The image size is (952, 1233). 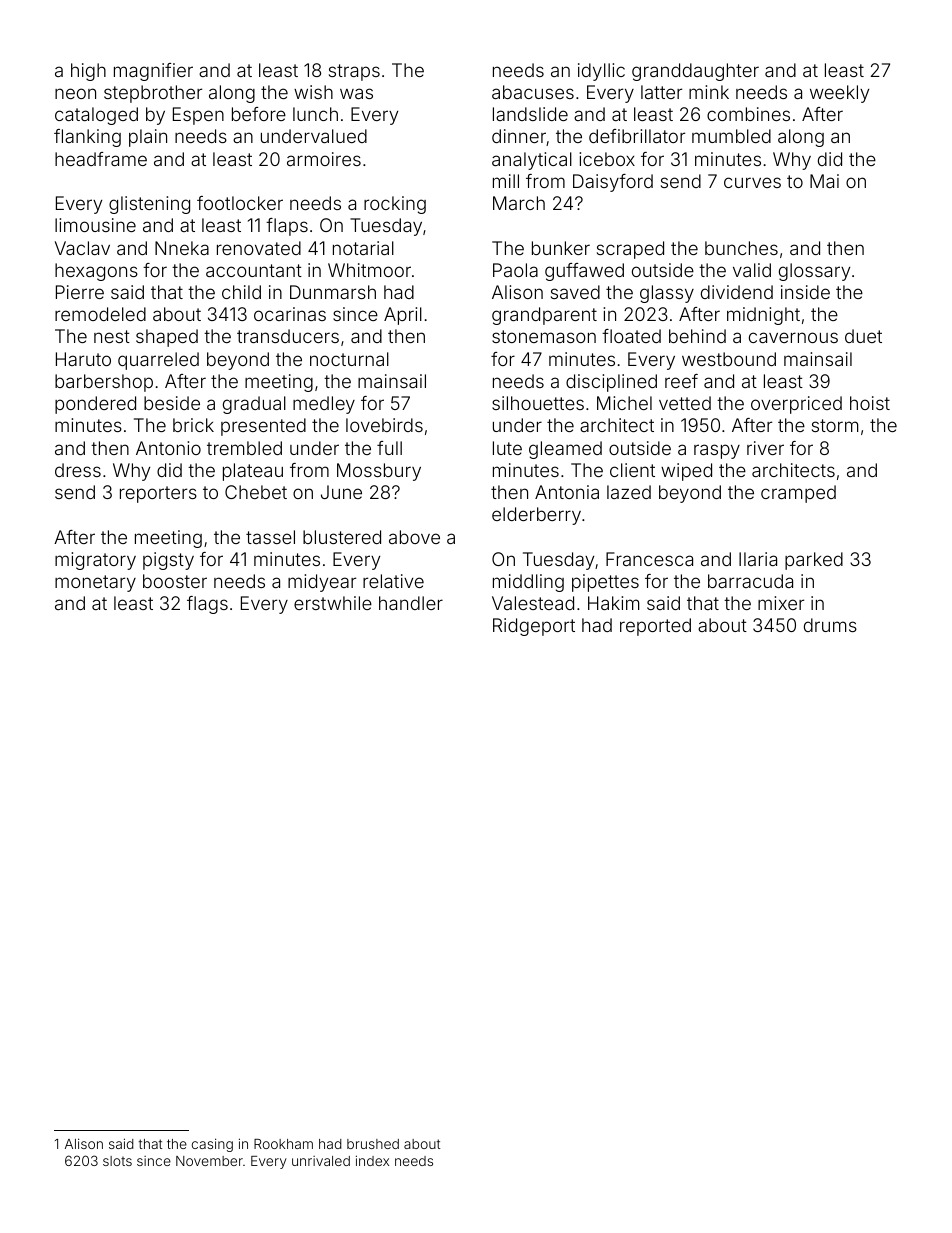 What do you see at coordinates (533, 92) in the page?
I see `abacuses` at bounding box center [533, 92].
